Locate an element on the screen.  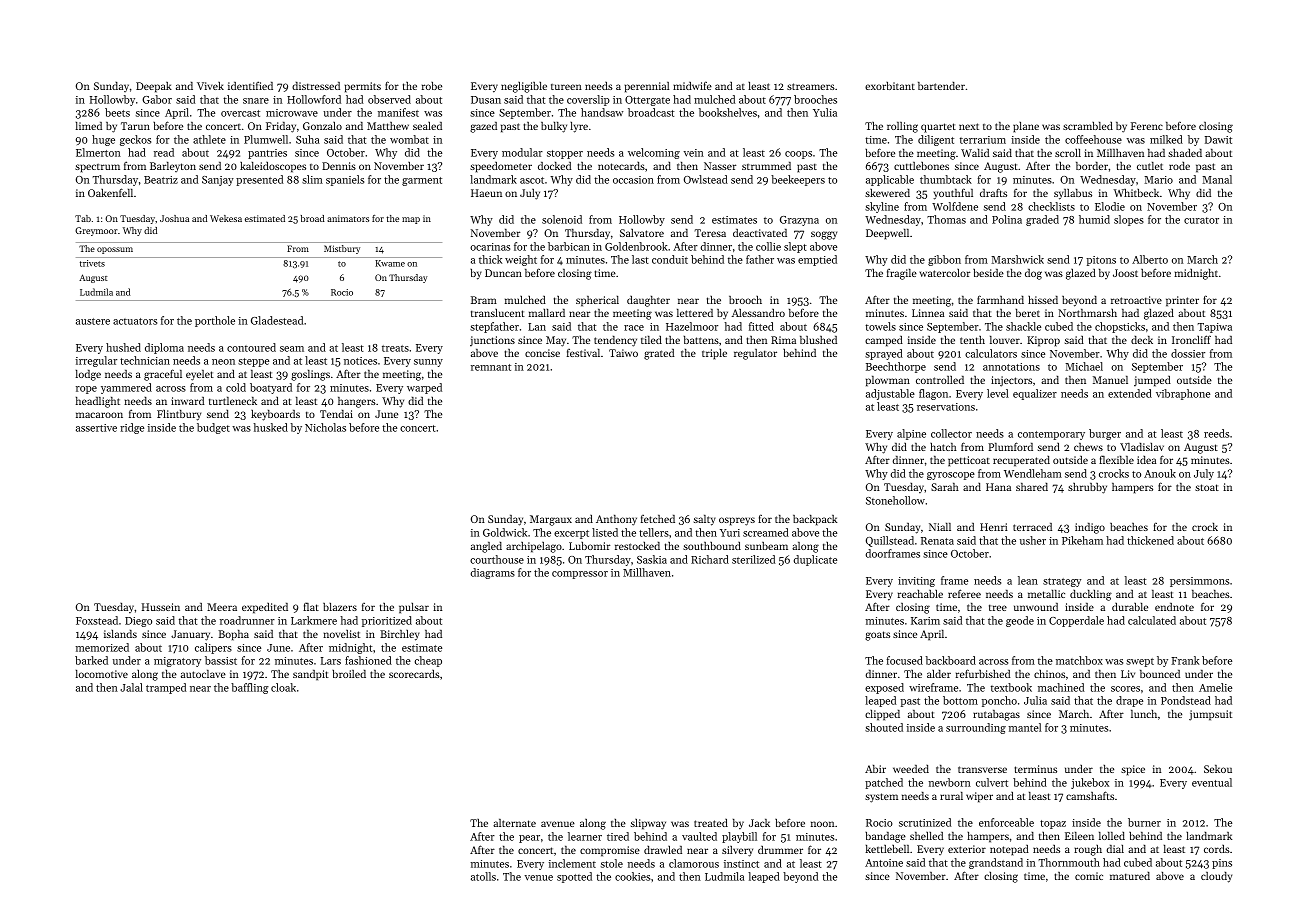
Hussein is located at coordinates (161, 607).
